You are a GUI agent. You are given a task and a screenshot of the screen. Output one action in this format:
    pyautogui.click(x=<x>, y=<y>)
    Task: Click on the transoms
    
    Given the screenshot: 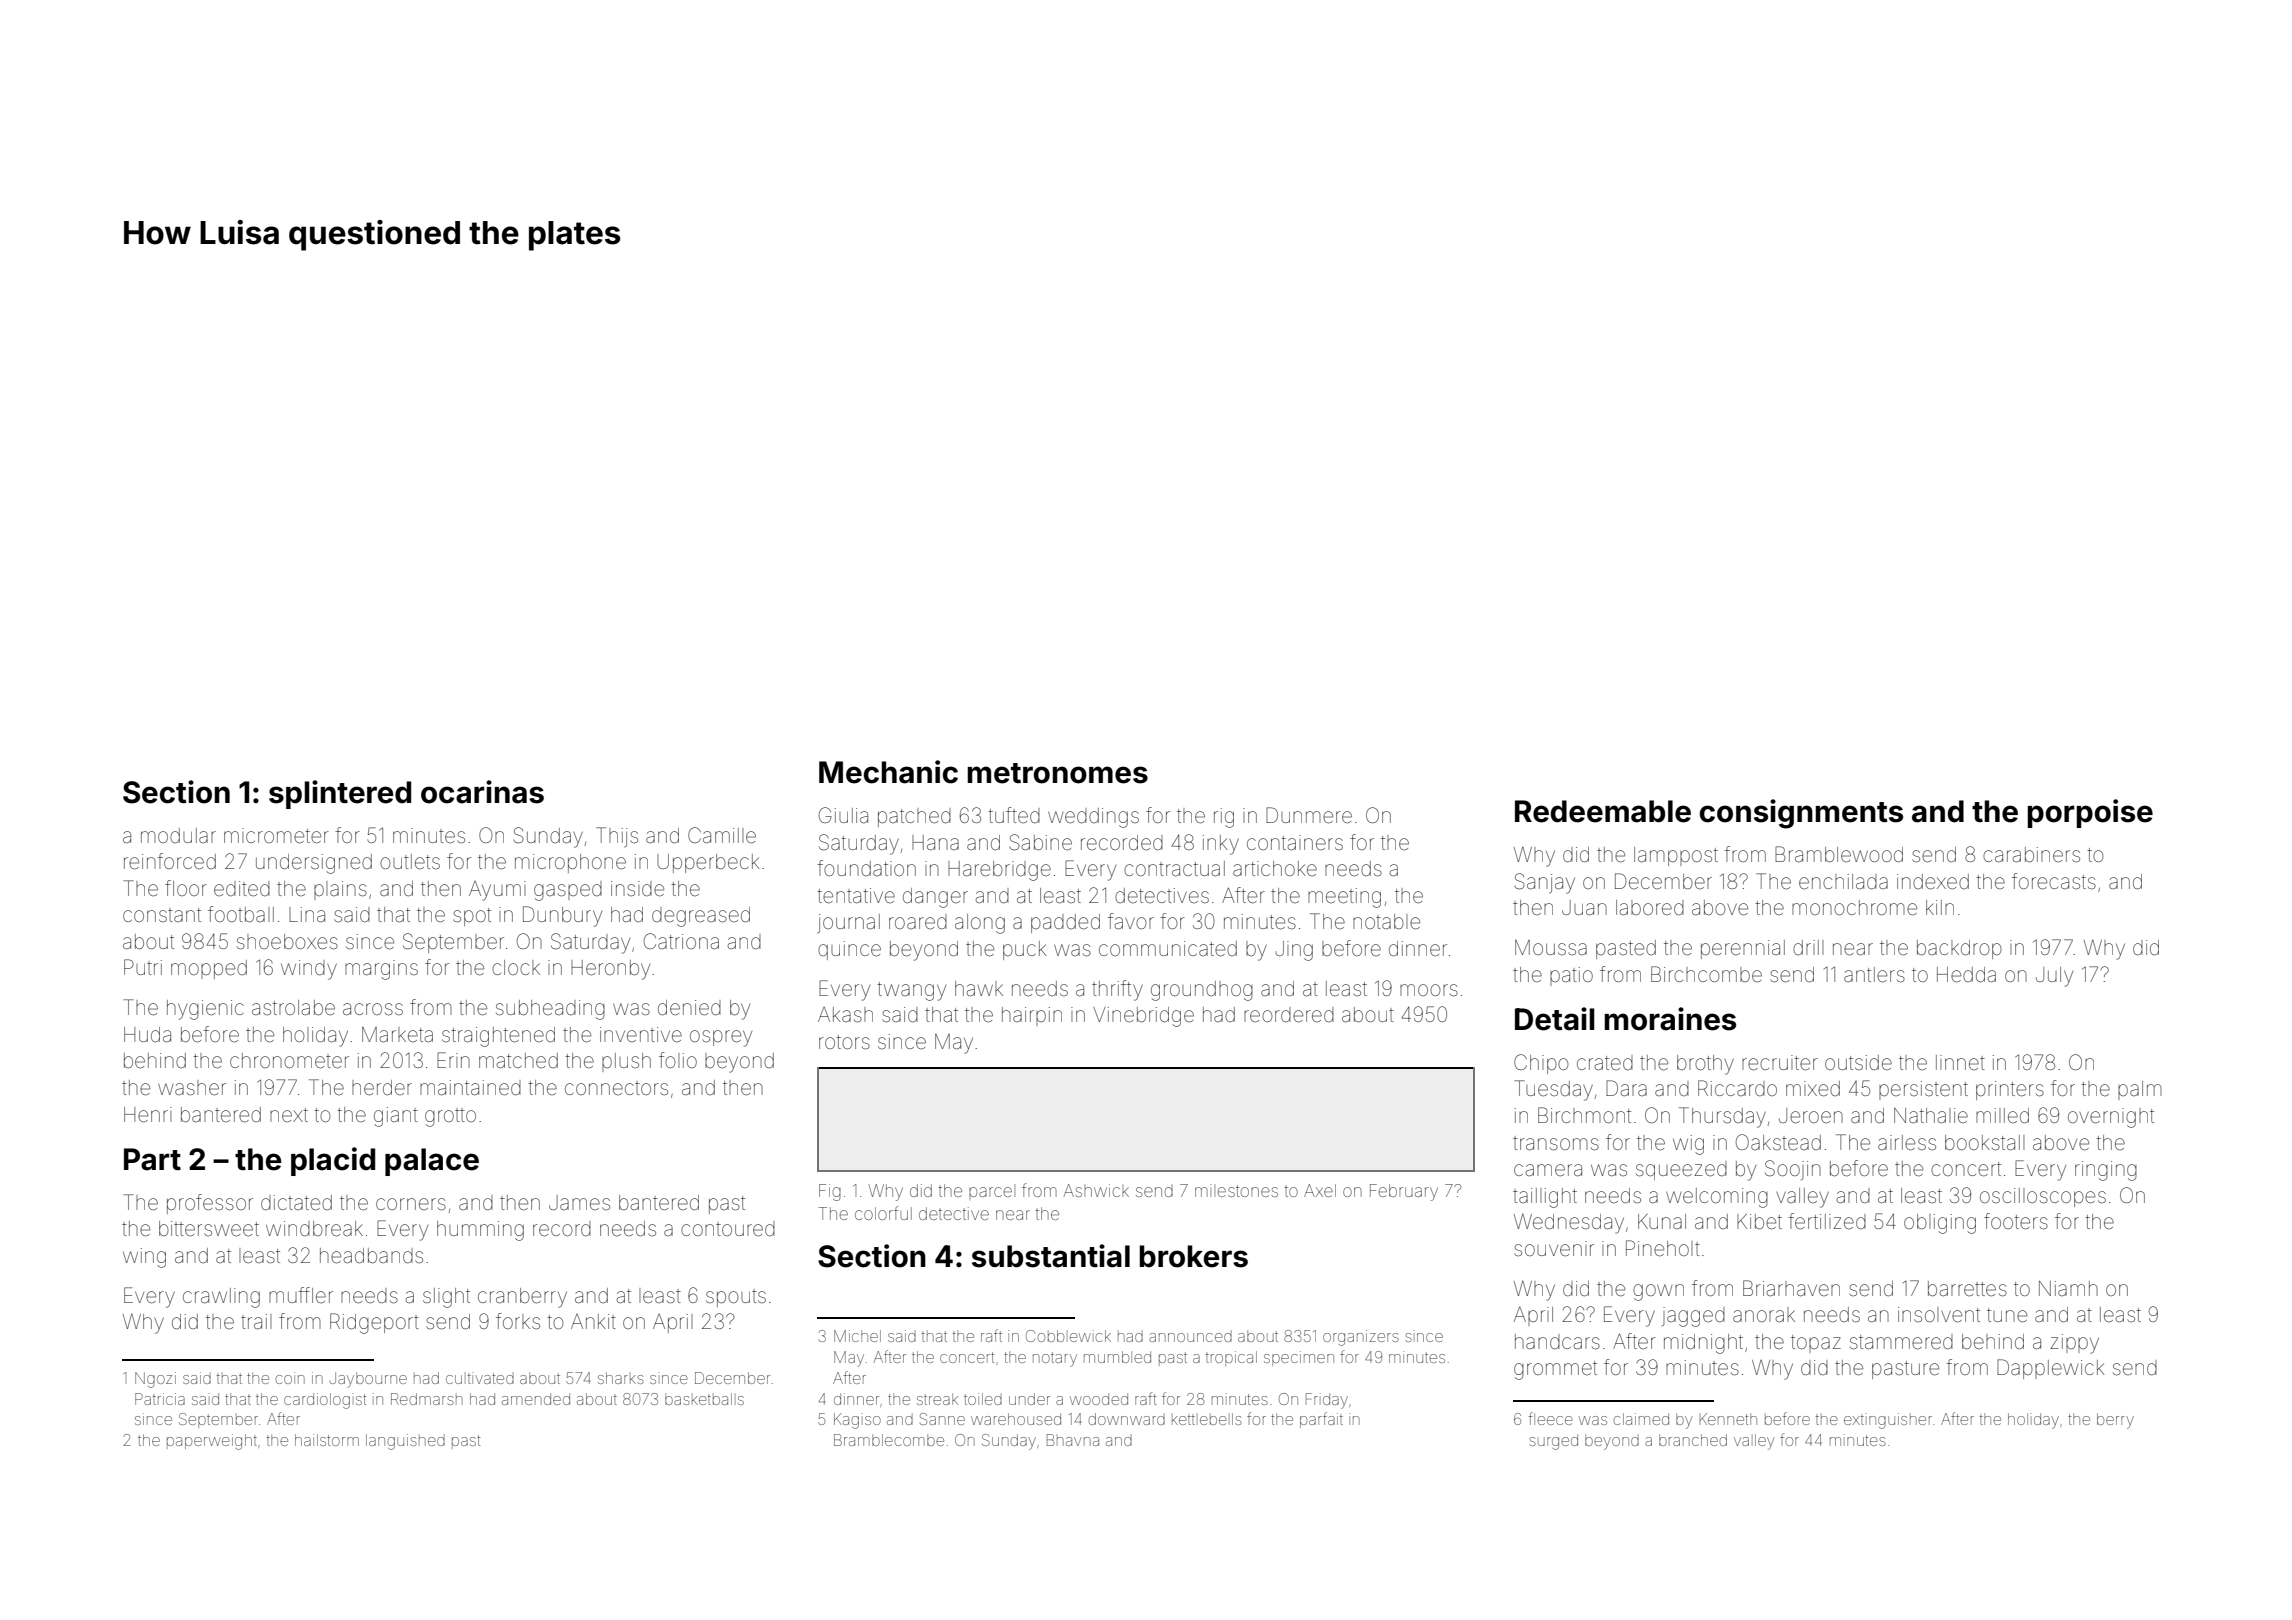 What is the action you would take?
    pyautogui.click(x=1556, y=1143)
